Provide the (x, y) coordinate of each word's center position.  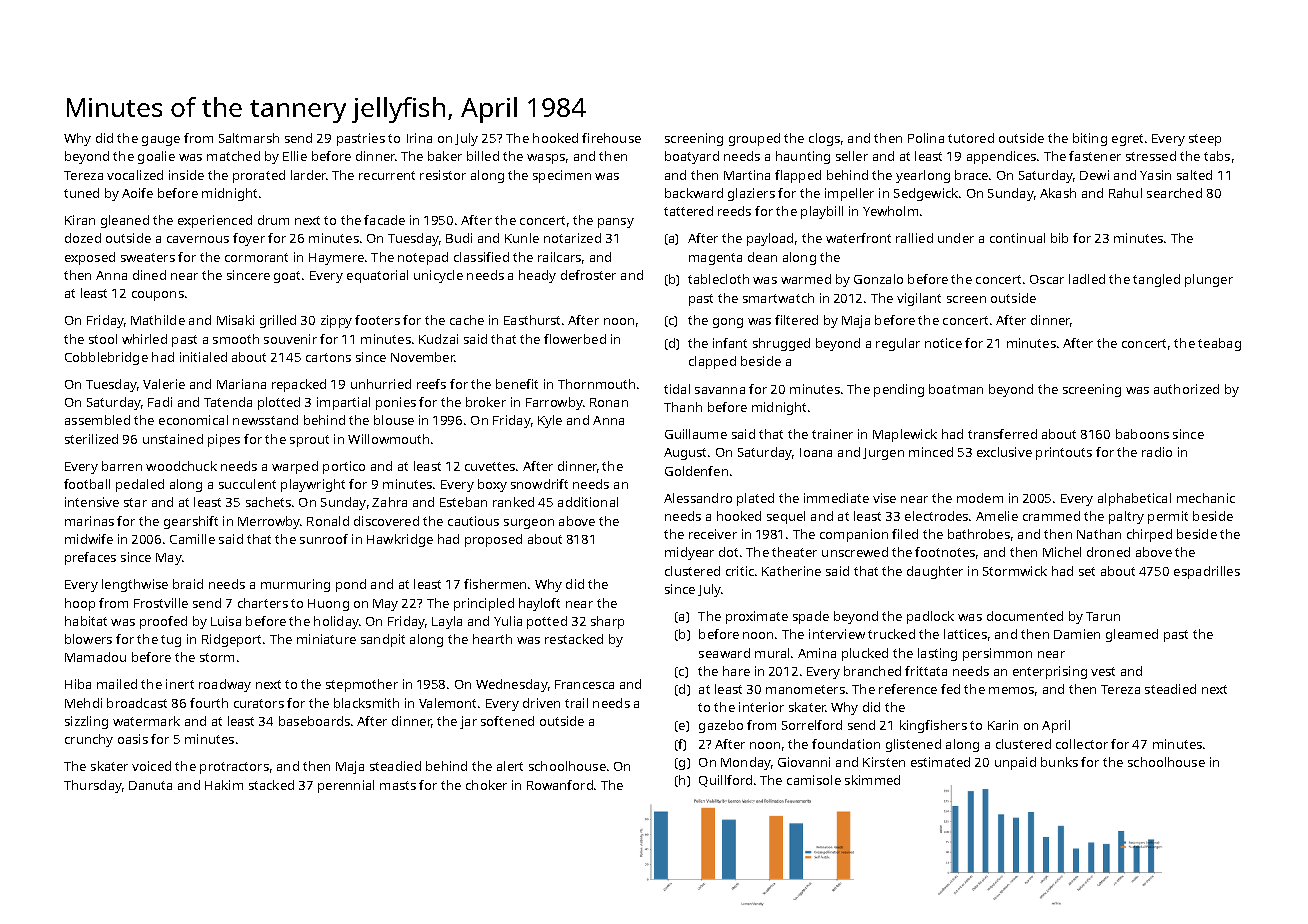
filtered (796, 320)
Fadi (160, 402)
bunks (1059, 762)
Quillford (725, 781)
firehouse (611, 138)
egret (1127, 140)
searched (1174, 193)
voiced (151, 766)
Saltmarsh (249, 138)
